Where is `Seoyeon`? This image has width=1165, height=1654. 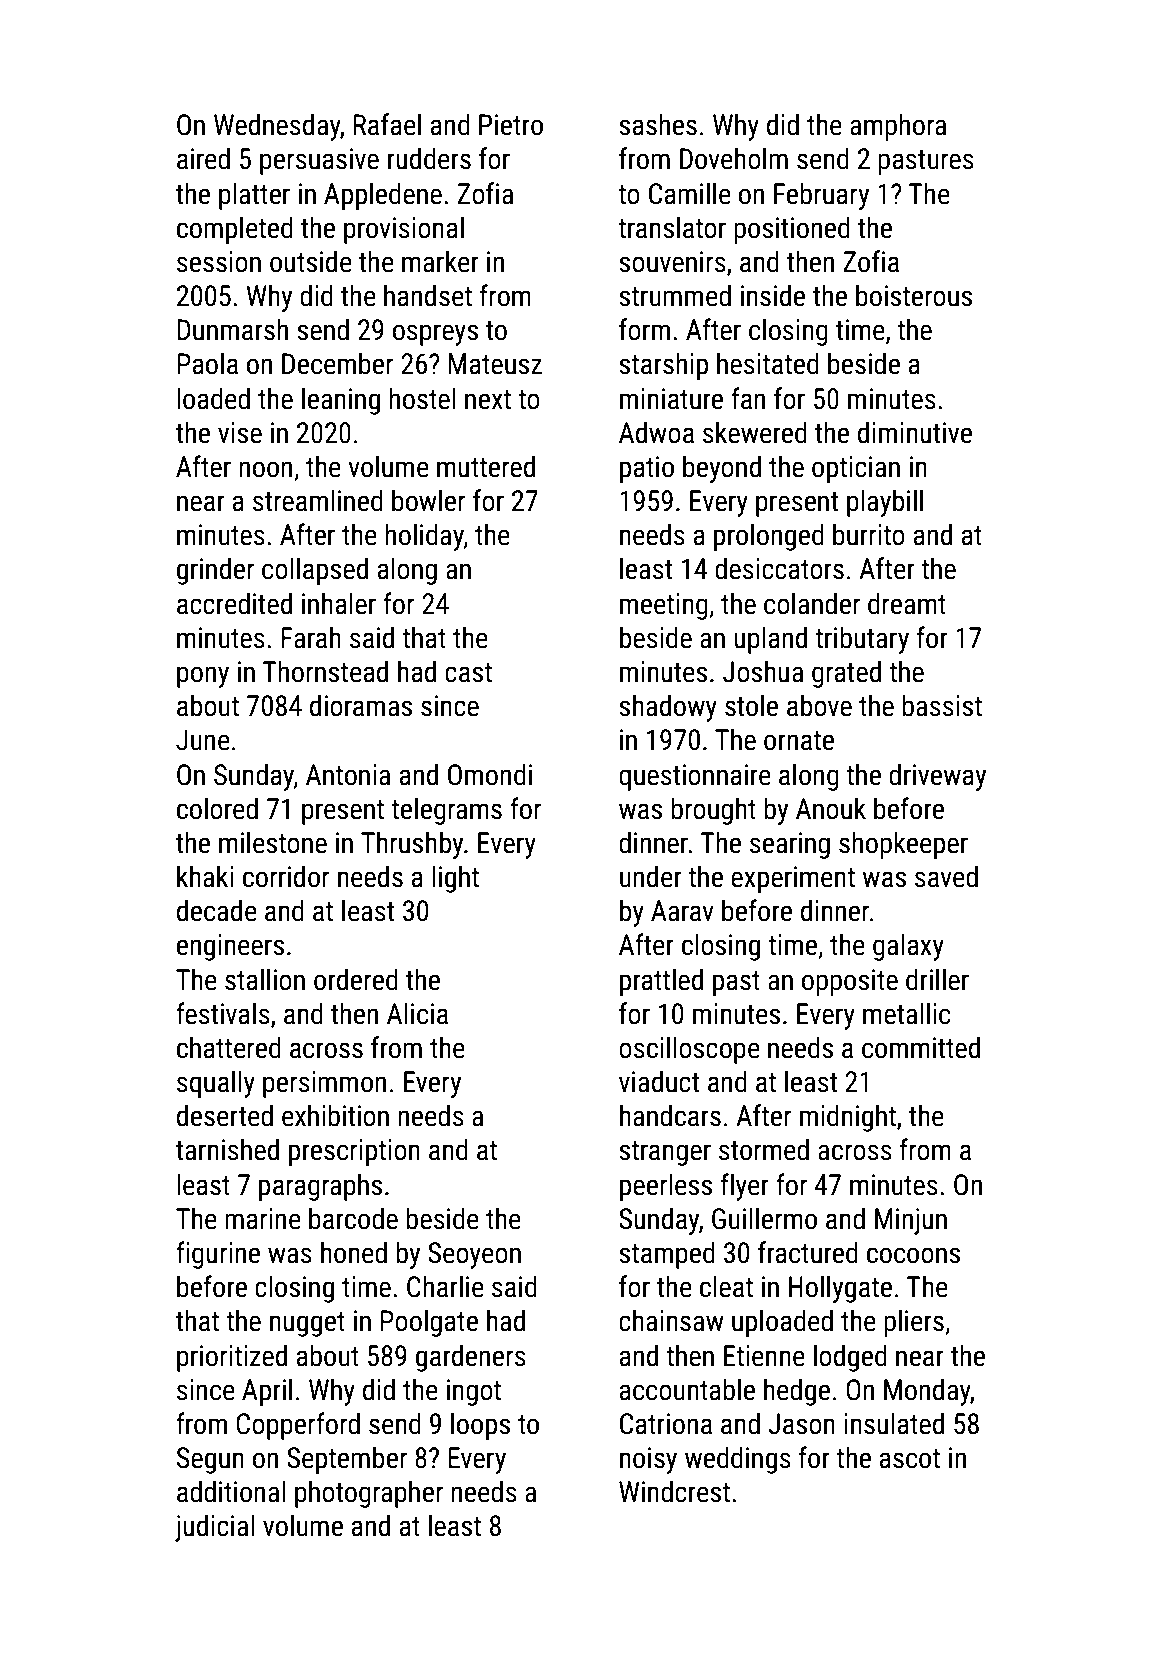
Seoyeon is located at coordinates (474, 1255).
